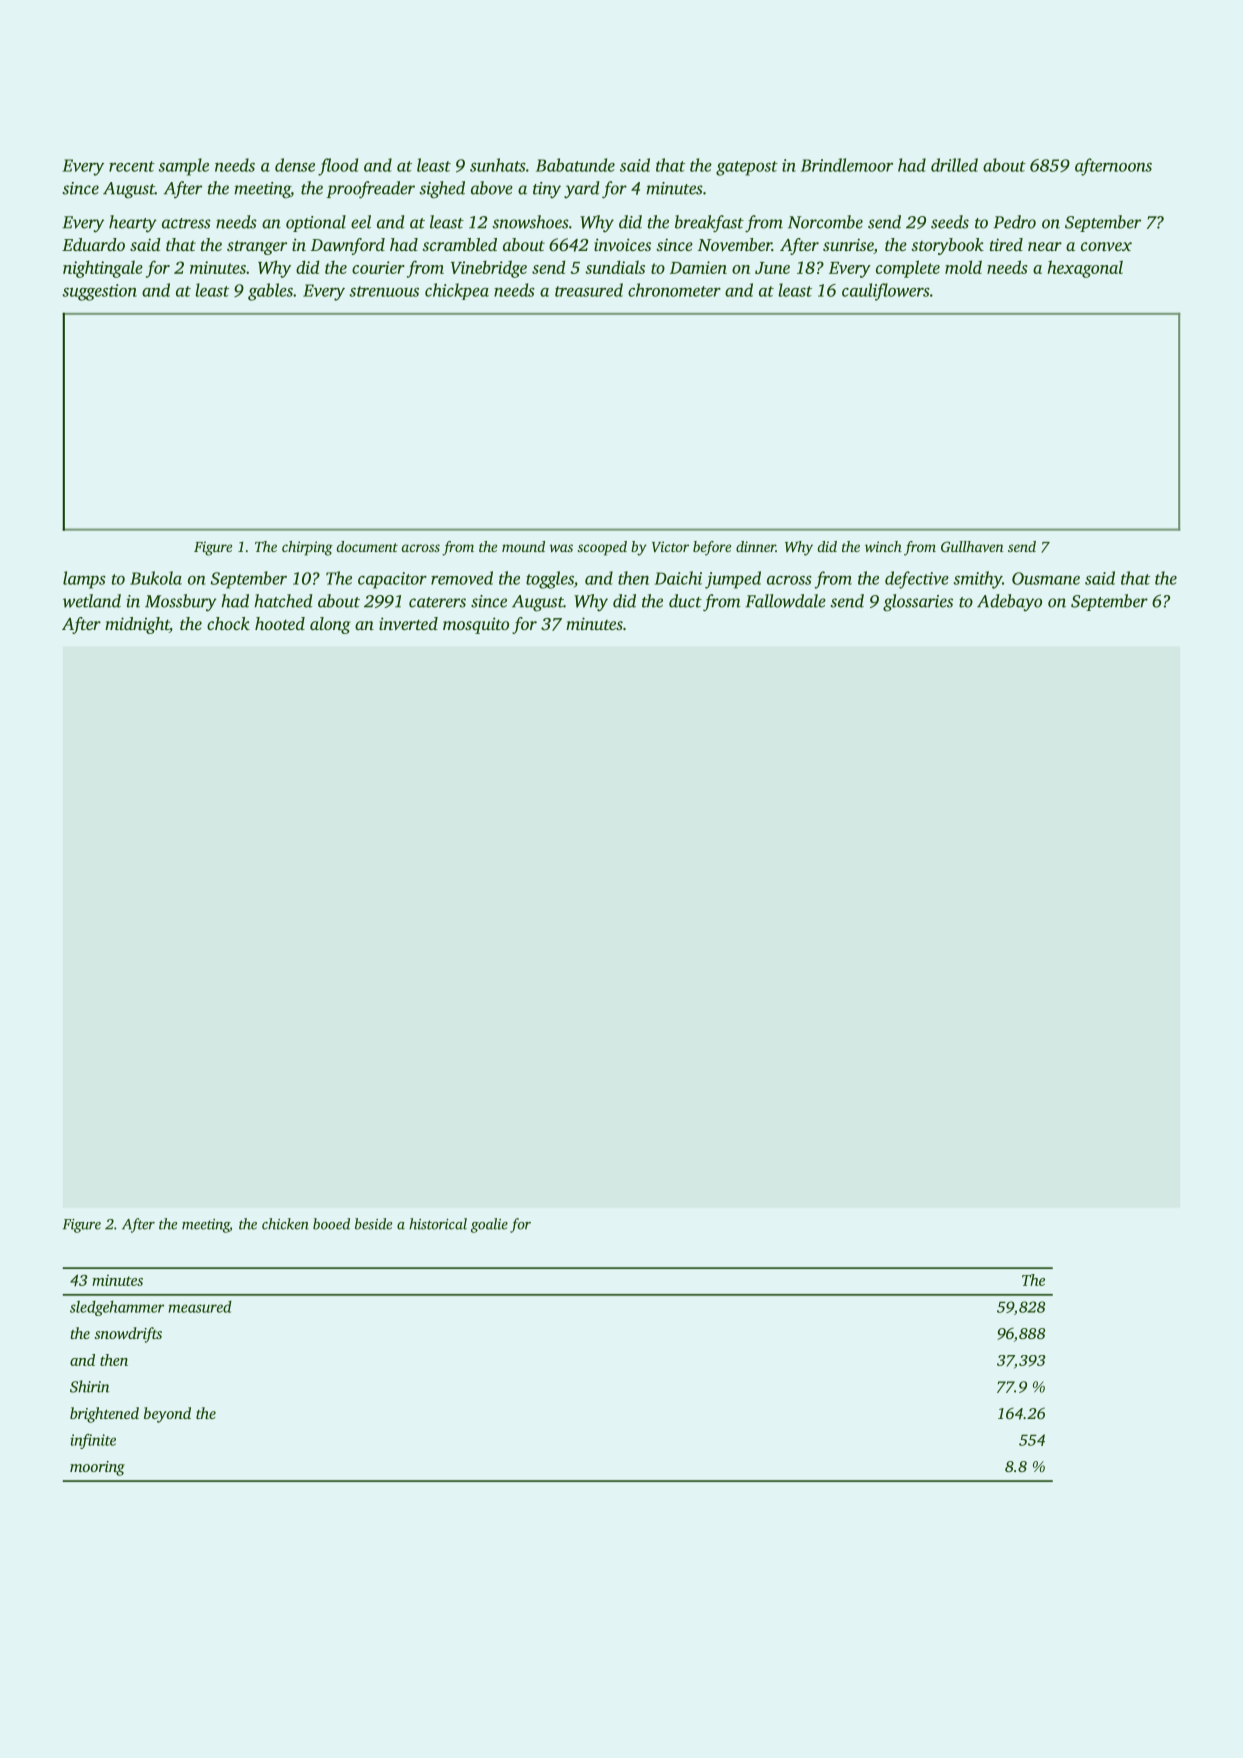  I want to click on Damien, so click(698, 267).
